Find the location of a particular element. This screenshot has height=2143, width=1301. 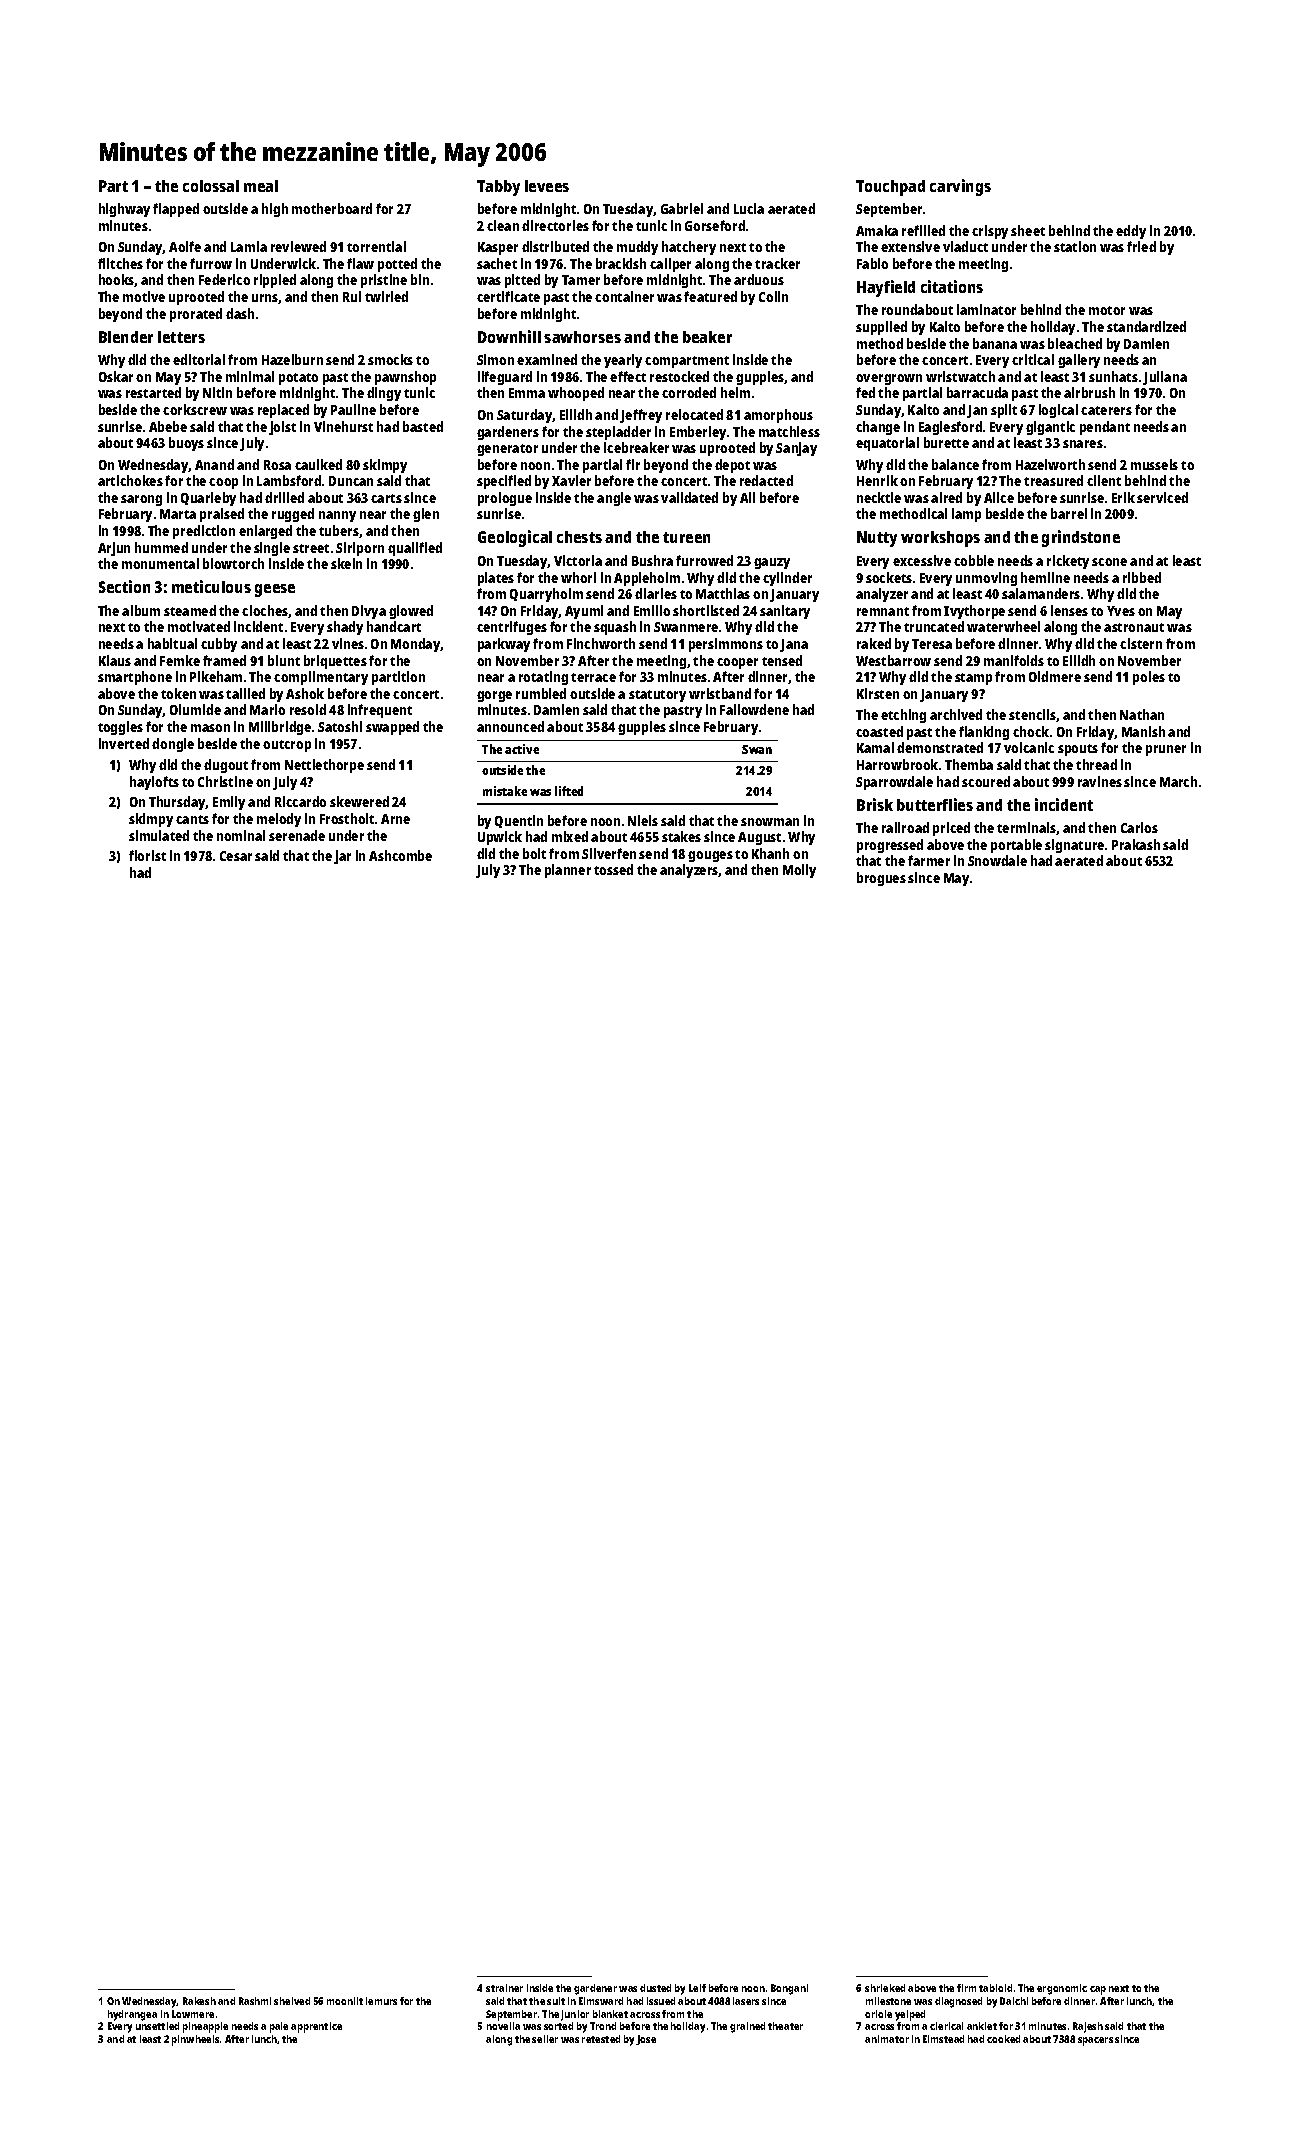

Rashmi is located at coordinates (255, 2001).
